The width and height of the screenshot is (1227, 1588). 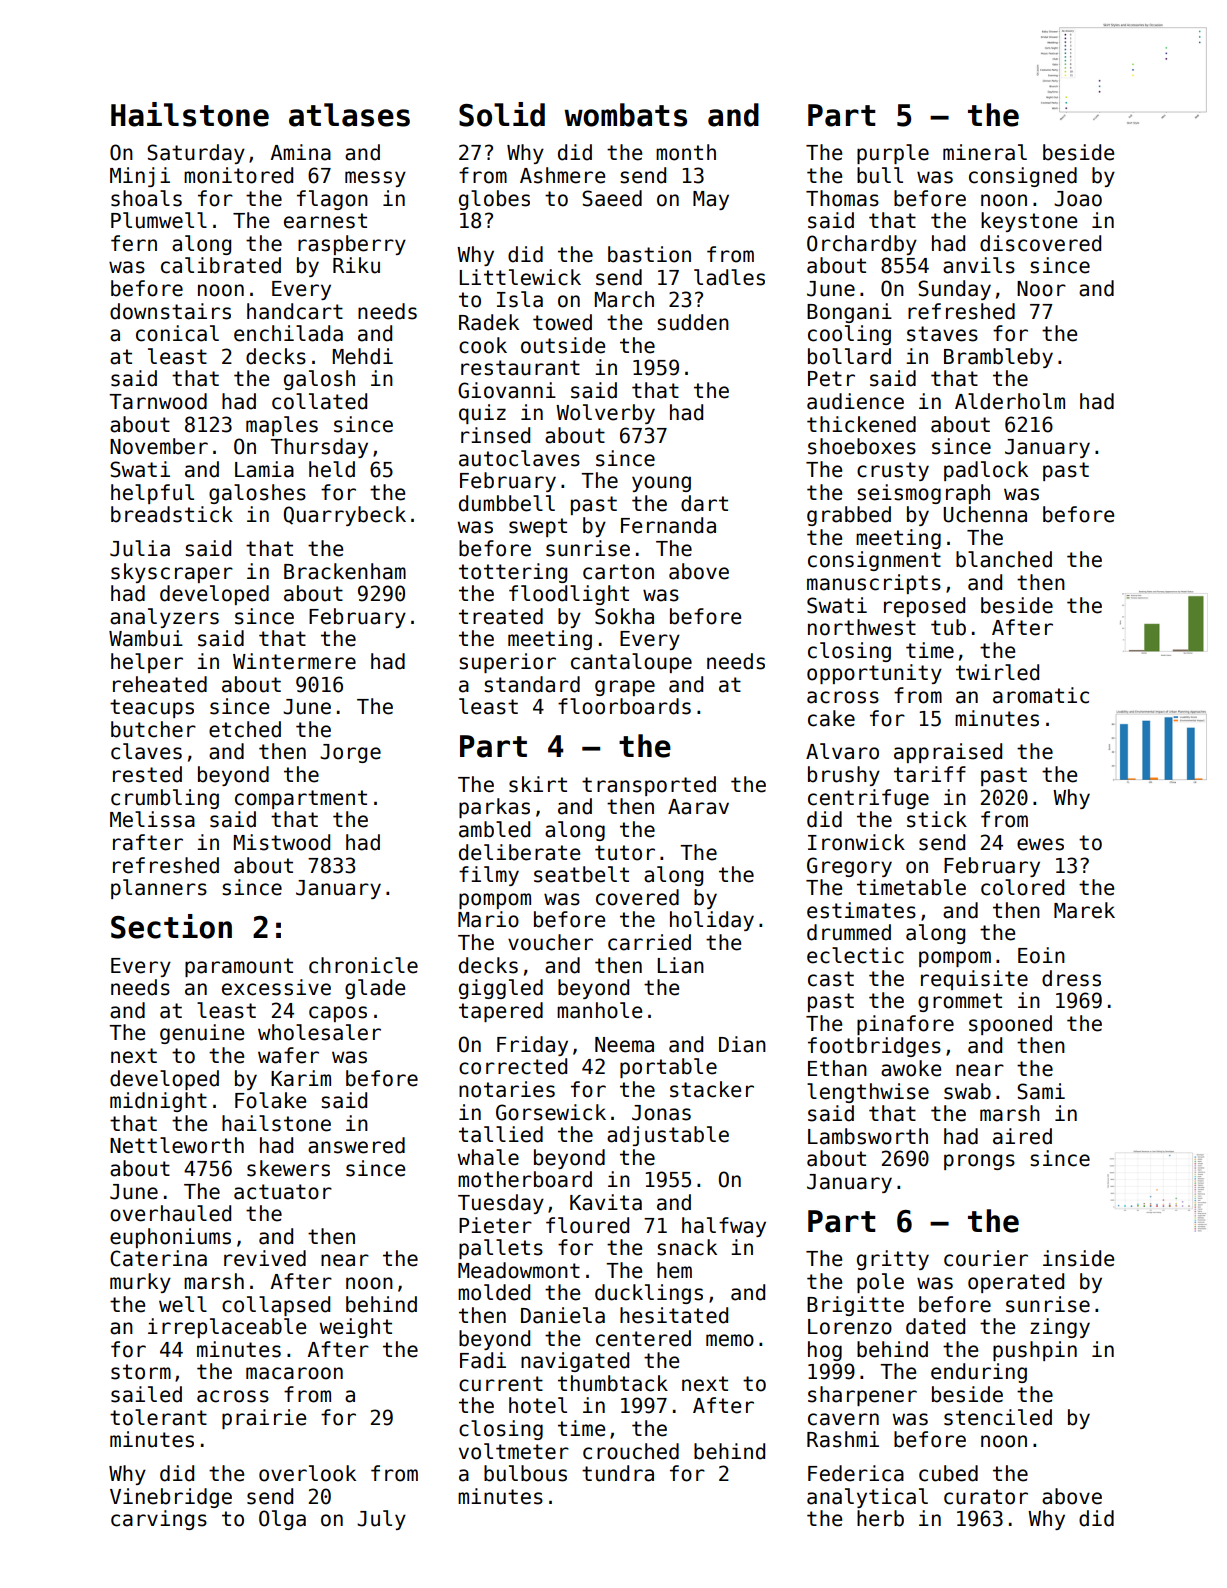 I want to click on swept, so click(x=538, y=527).
